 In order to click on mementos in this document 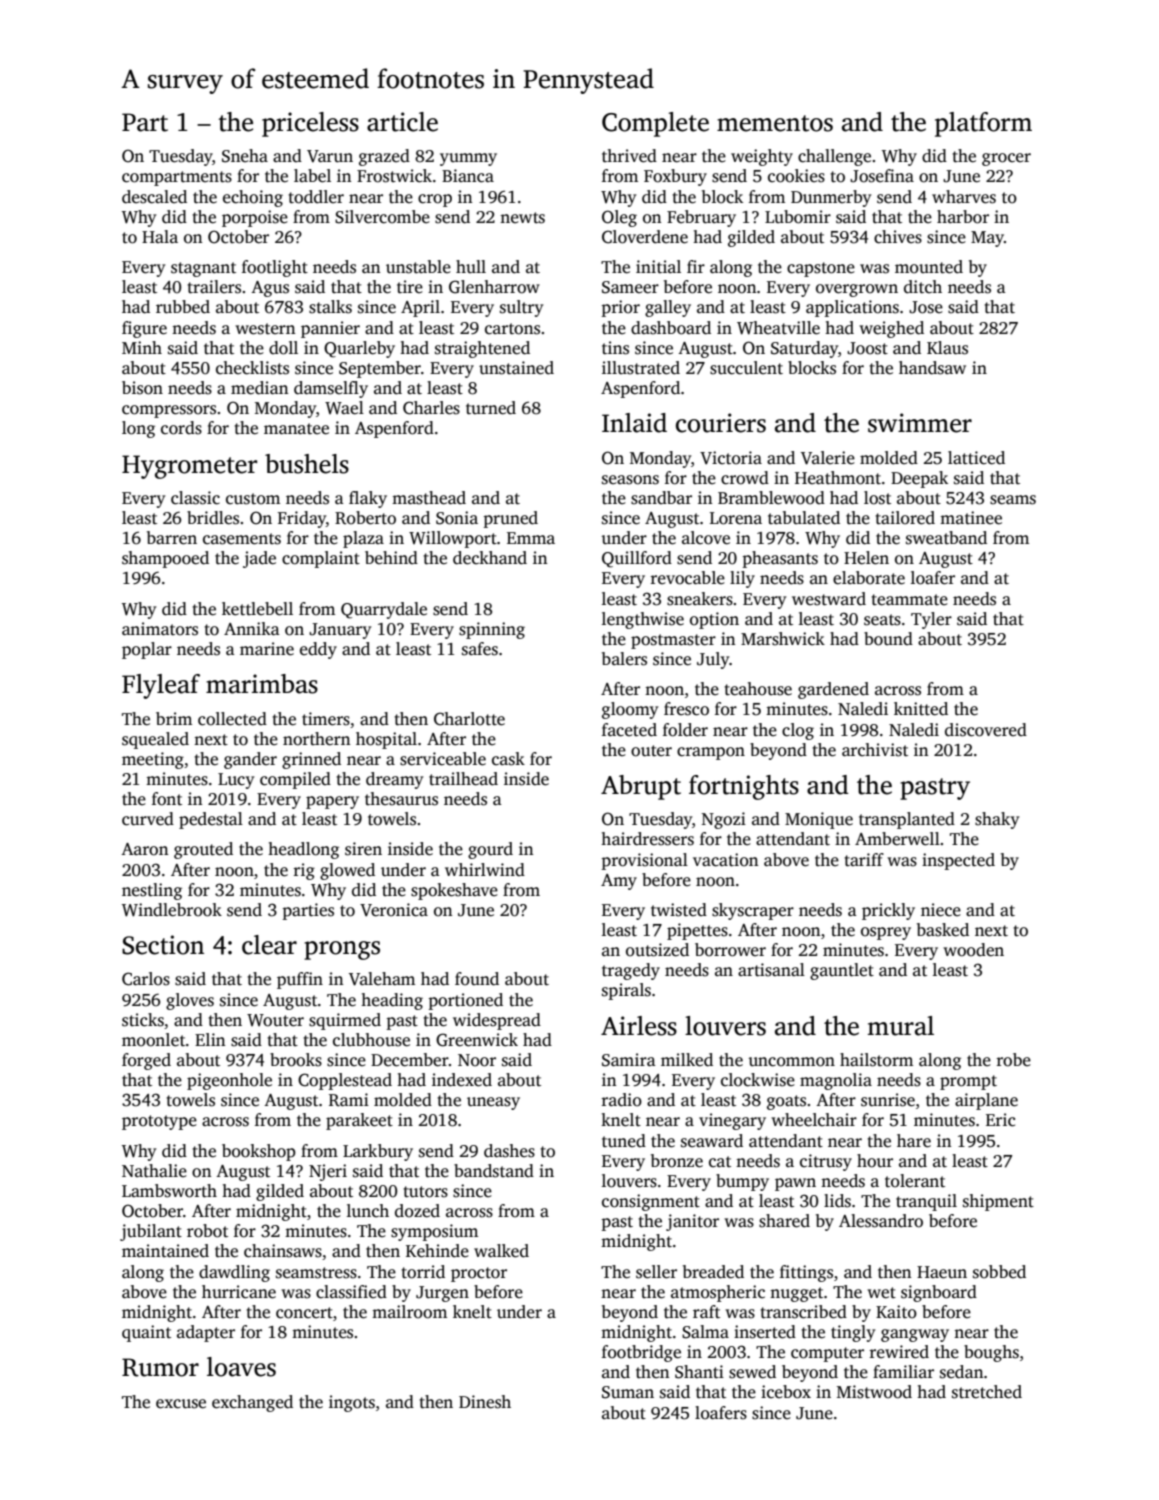, I will do `click(775, 123)`.
